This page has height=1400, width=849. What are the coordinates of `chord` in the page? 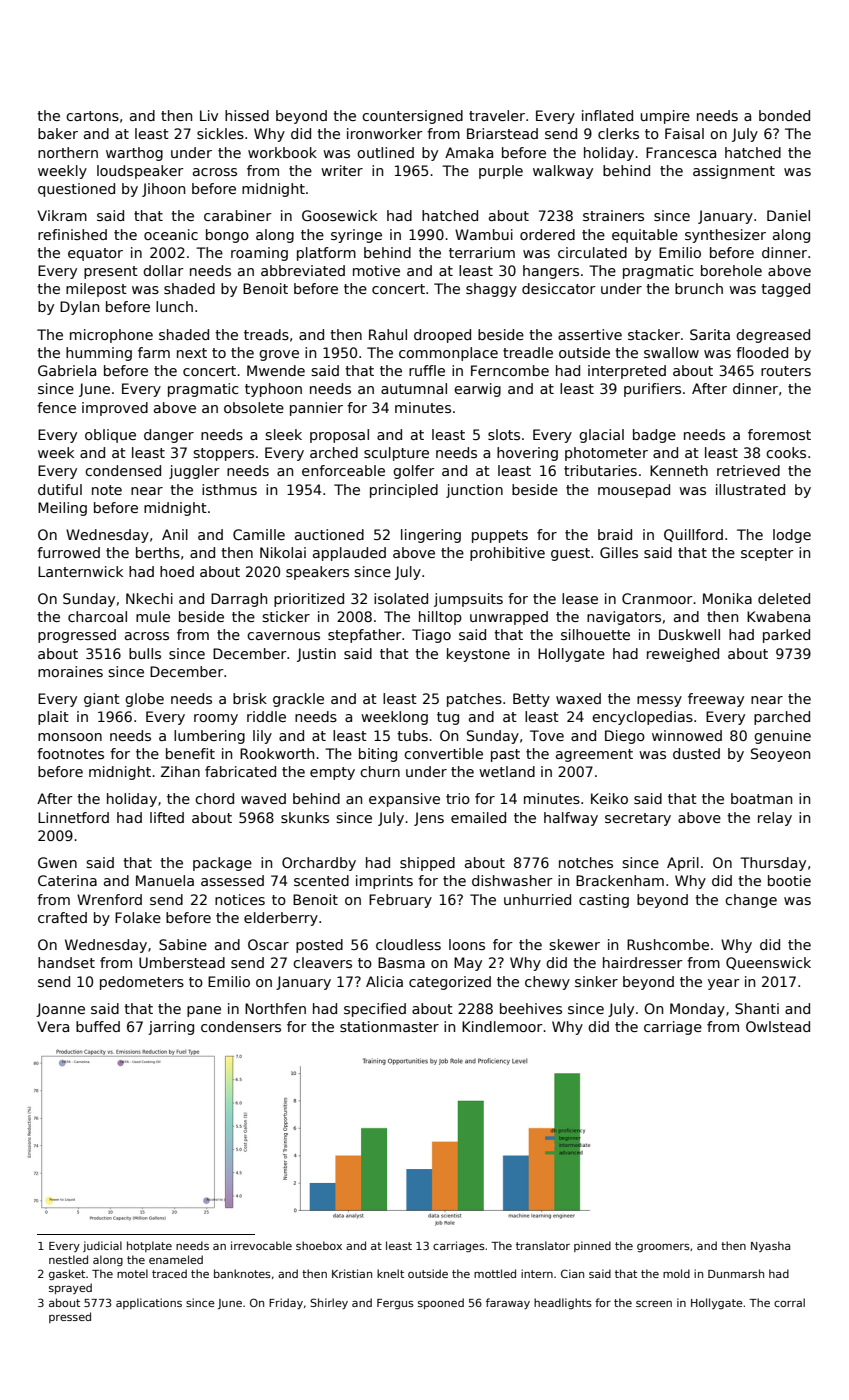 It's located at (214, 798).
